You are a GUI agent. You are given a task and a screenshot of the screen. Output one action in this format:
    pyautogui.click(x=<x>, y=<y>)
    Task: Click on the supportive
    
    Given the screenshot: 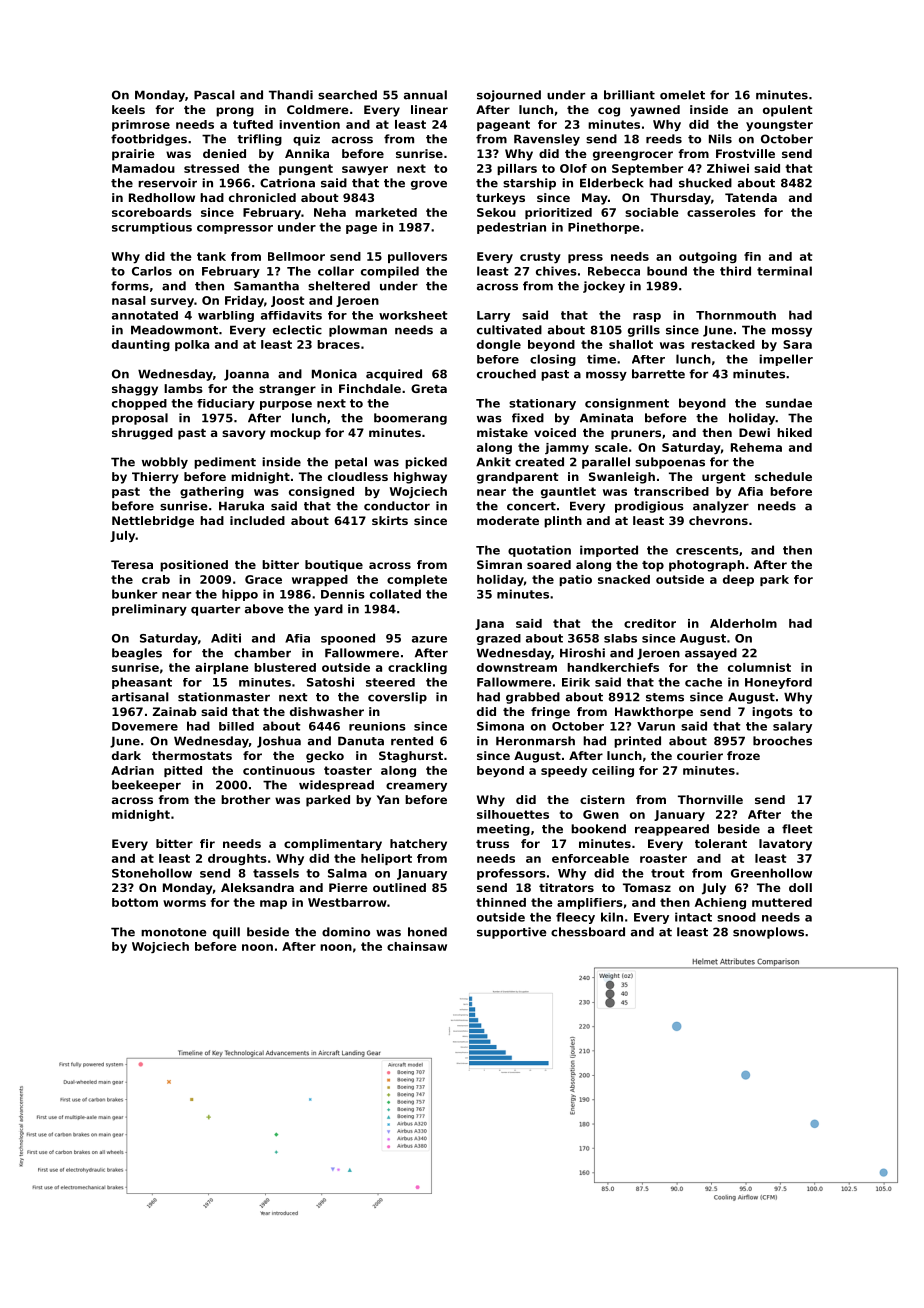 What is the action you would take?
    pyautogui.click(x=511, y=933)
